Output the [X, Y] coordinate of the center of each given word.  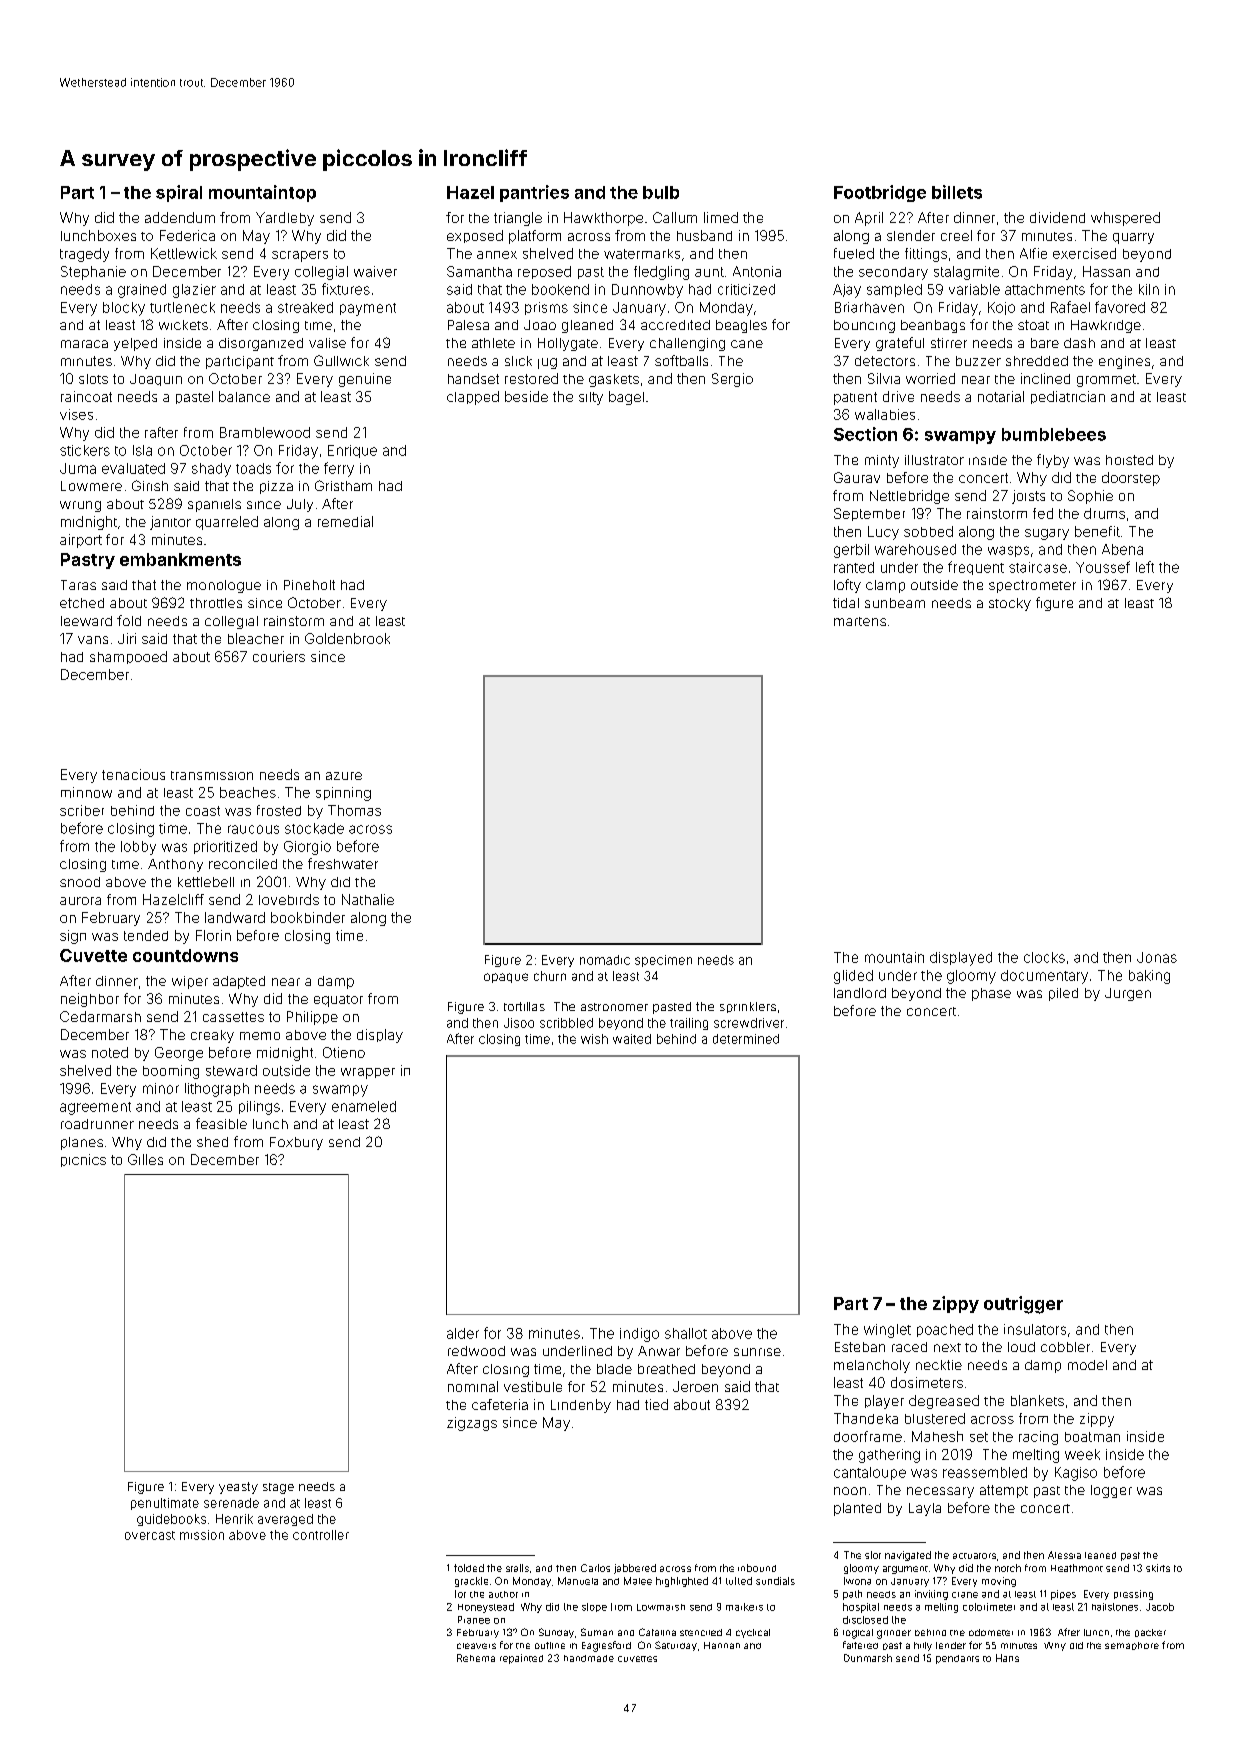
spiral [179, 193]
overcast [150, 1535]
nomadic [605, 960]
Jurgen [1128, 994]
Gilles [145, 1159]
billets [957, 192]
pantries [534, 193]
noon [850, 1491]
